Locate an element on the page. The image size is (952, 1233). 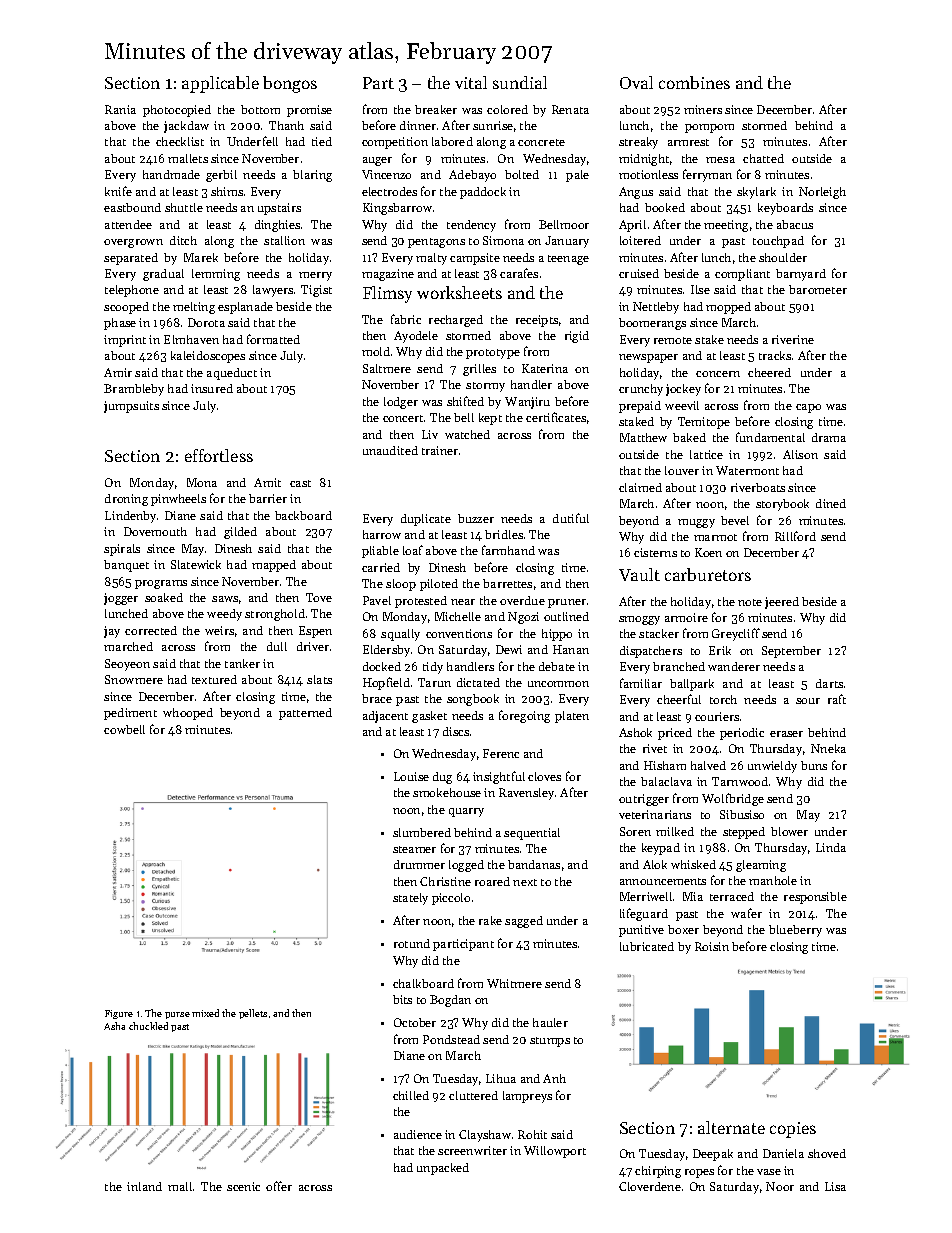
Rillford is located at coordinates (795, 536).
